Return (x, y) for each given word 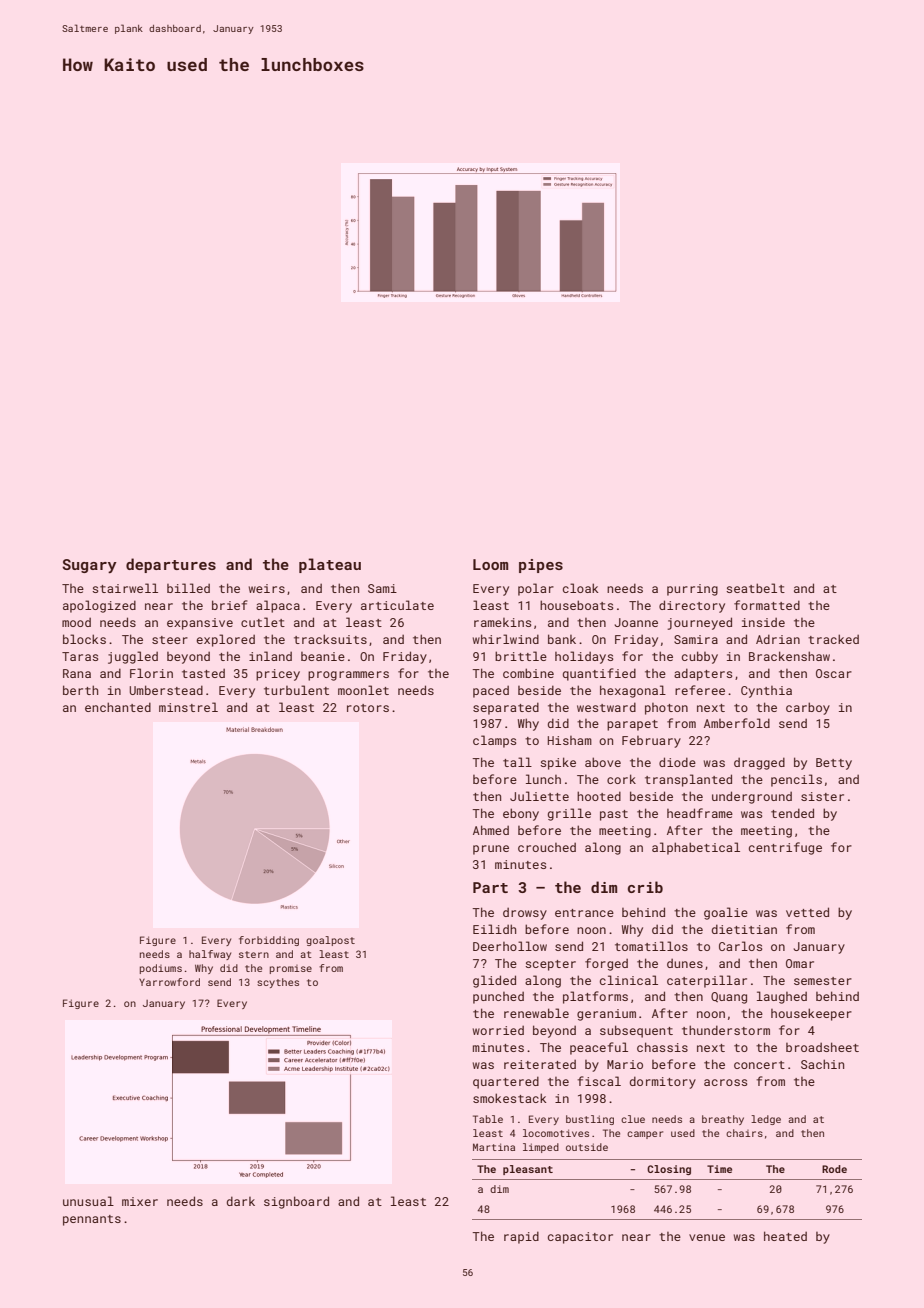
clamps (494, 741)
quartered (506, 1082)
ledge (766, 1120)
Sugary (89, 566)
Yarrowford (169, 982)
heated (785, 1236)
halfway (210, 955)
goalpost (330, 941)
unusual (88, 1201)
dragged (759, 763)
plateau (330, 565)
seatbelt (755, 588)
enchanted (118, 707)
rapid (521, 1237)
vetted (807, 912)
